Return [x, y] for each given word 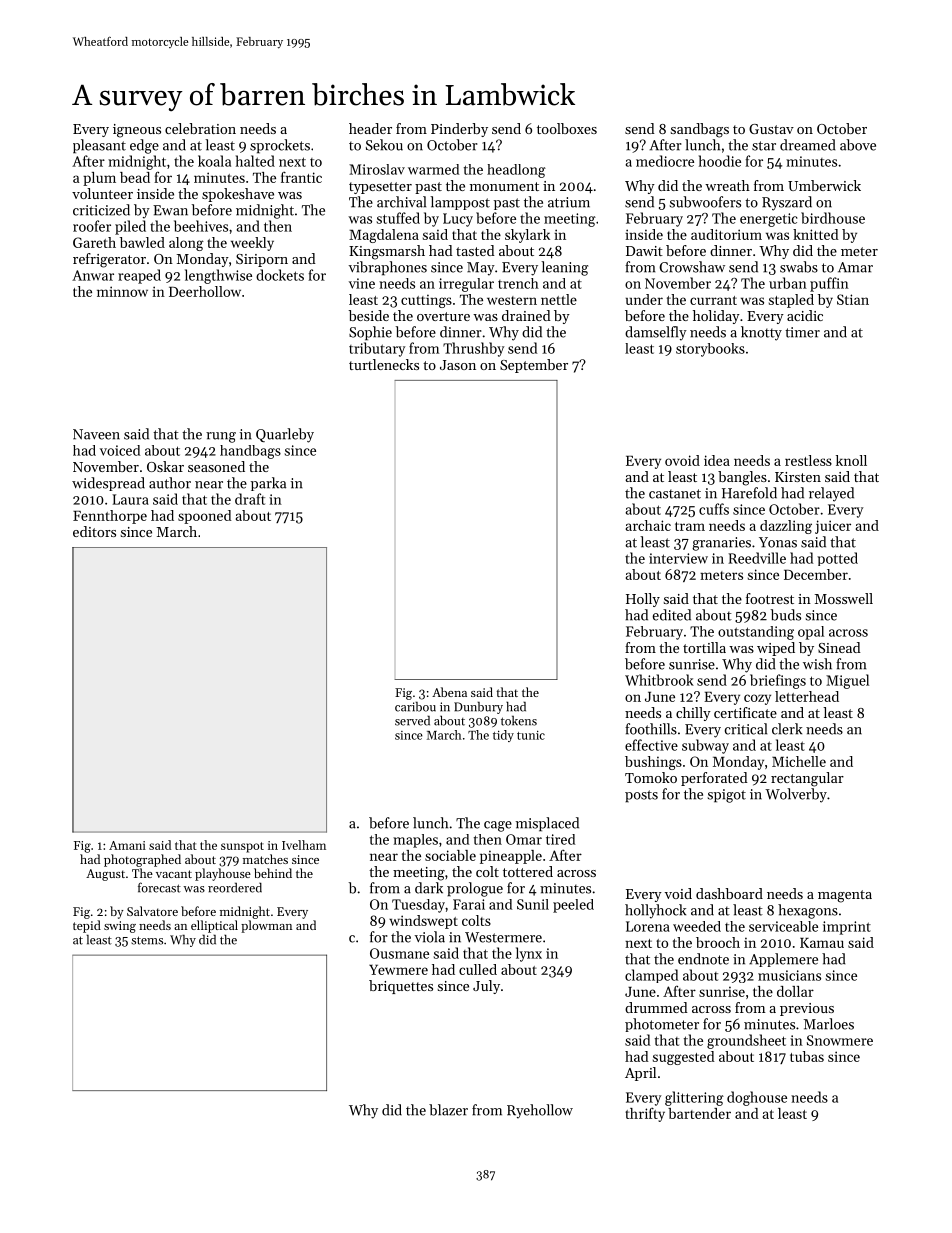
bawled [142, 242]
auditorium [726, 234]
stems [147, 940]
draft [250, 499]
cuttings [426, 301]
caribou [415, 706]
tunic [531, 735]
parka [268, 484]
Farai [469, 904]
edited [672, 615]
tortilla [704, 647]
